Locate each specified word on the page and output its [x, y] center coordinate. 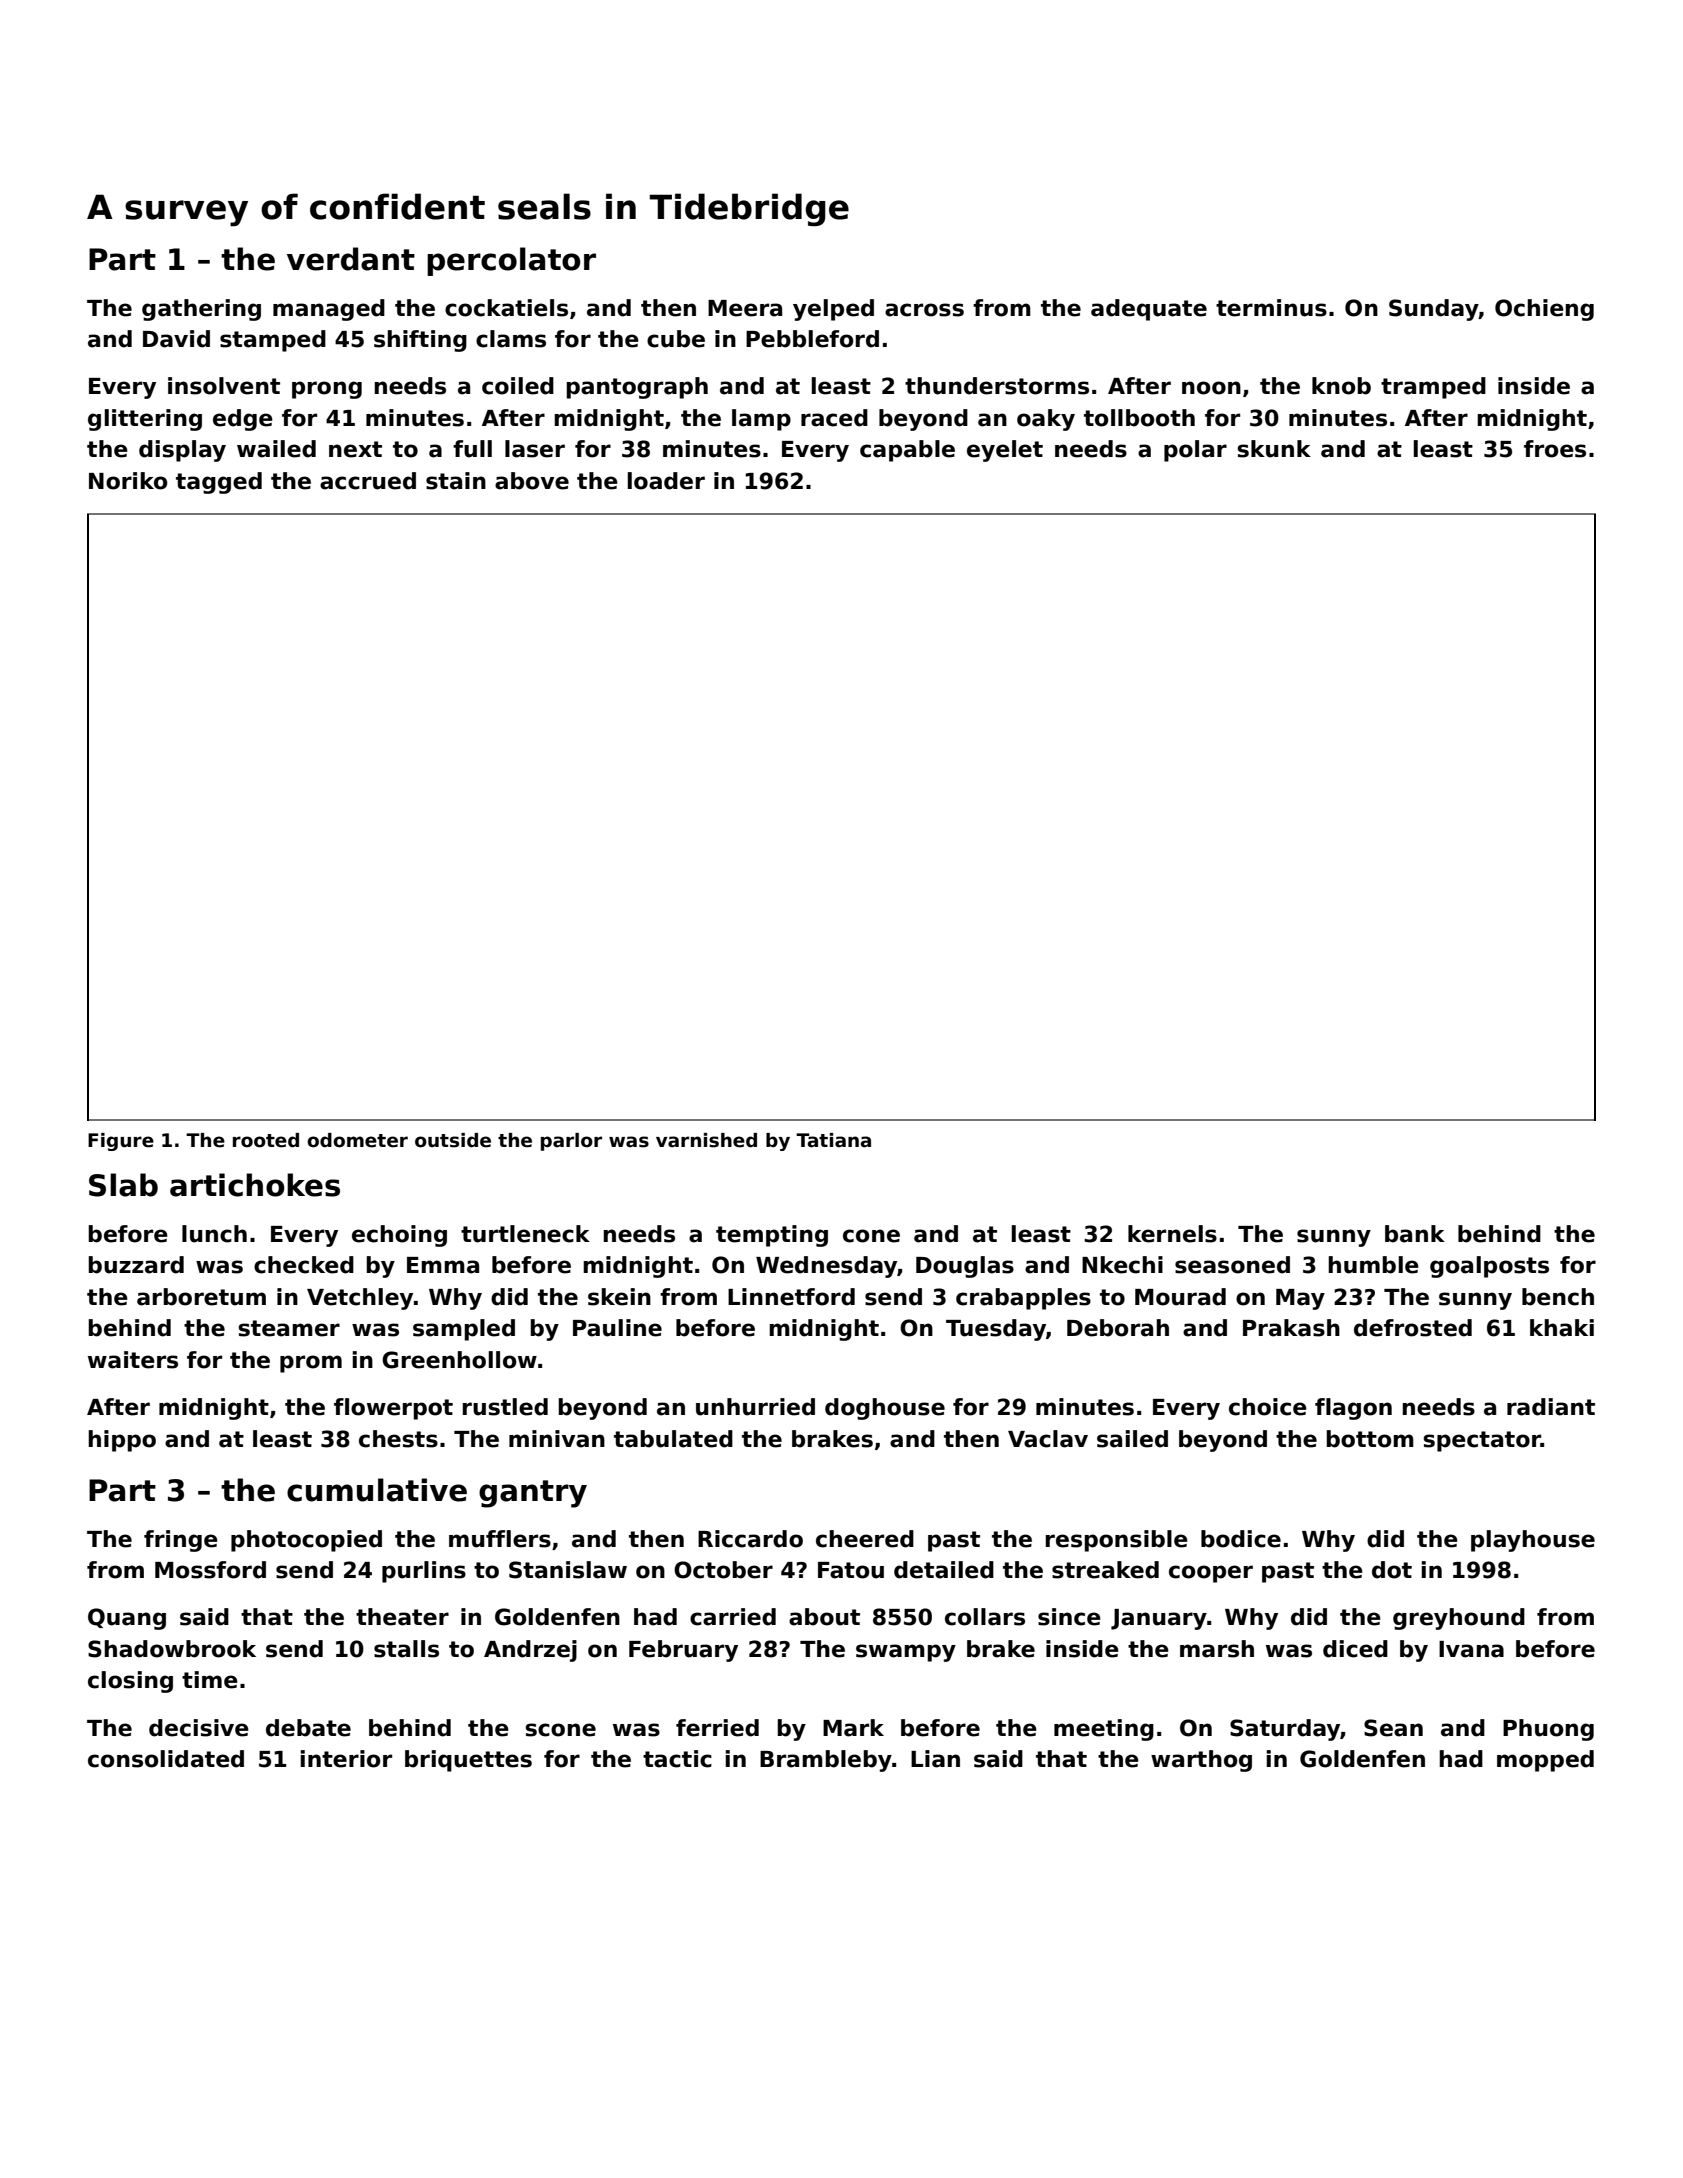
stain [456, 481]
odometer [357, 1140]
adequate [1149, 310]
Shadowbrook [172, 1649]
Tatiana [833, 1140]
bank [1415, 1234]
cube [676, 339]
